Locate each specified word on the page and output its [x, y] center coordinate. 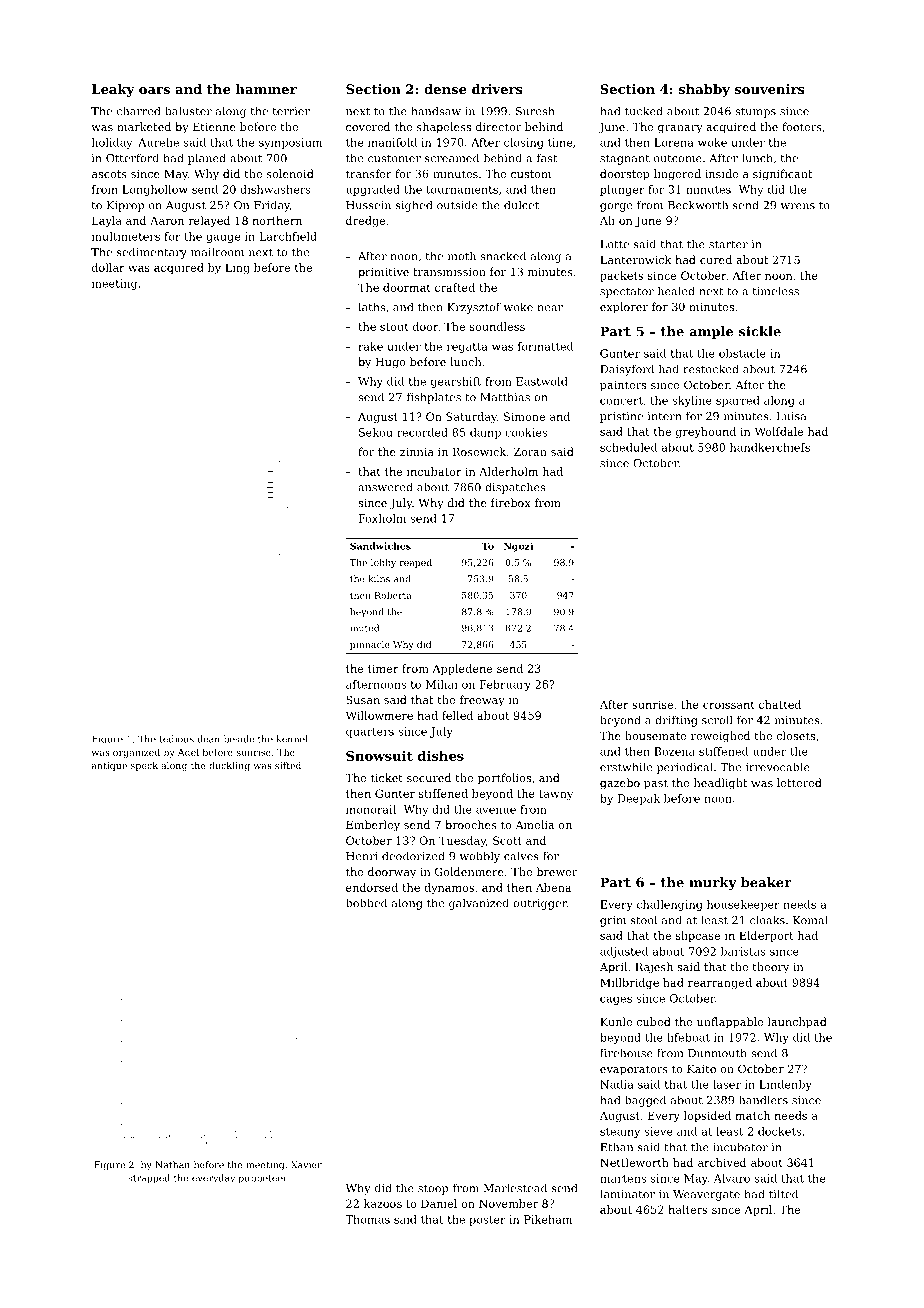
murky [713, 883]
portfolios [504, 779]
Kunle [616, 1021]
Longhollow [155, 190]
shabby [704, 90]
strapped [149, 1179]
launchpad [797, 1023]
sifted [288, 765]
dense [445, 89]
